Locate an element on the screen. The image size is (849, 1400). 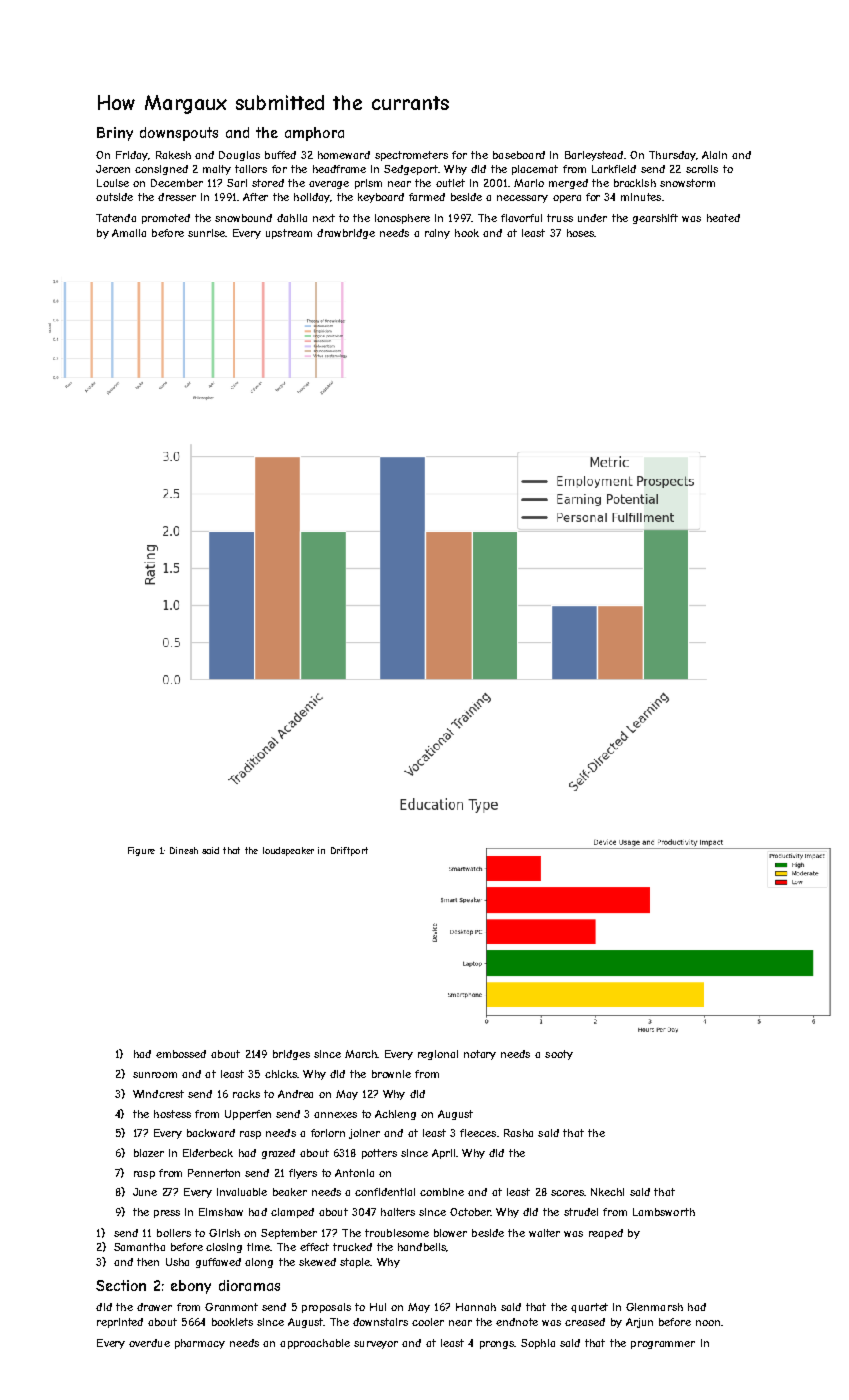
surveyor is located at coordinates (376, 1345).
